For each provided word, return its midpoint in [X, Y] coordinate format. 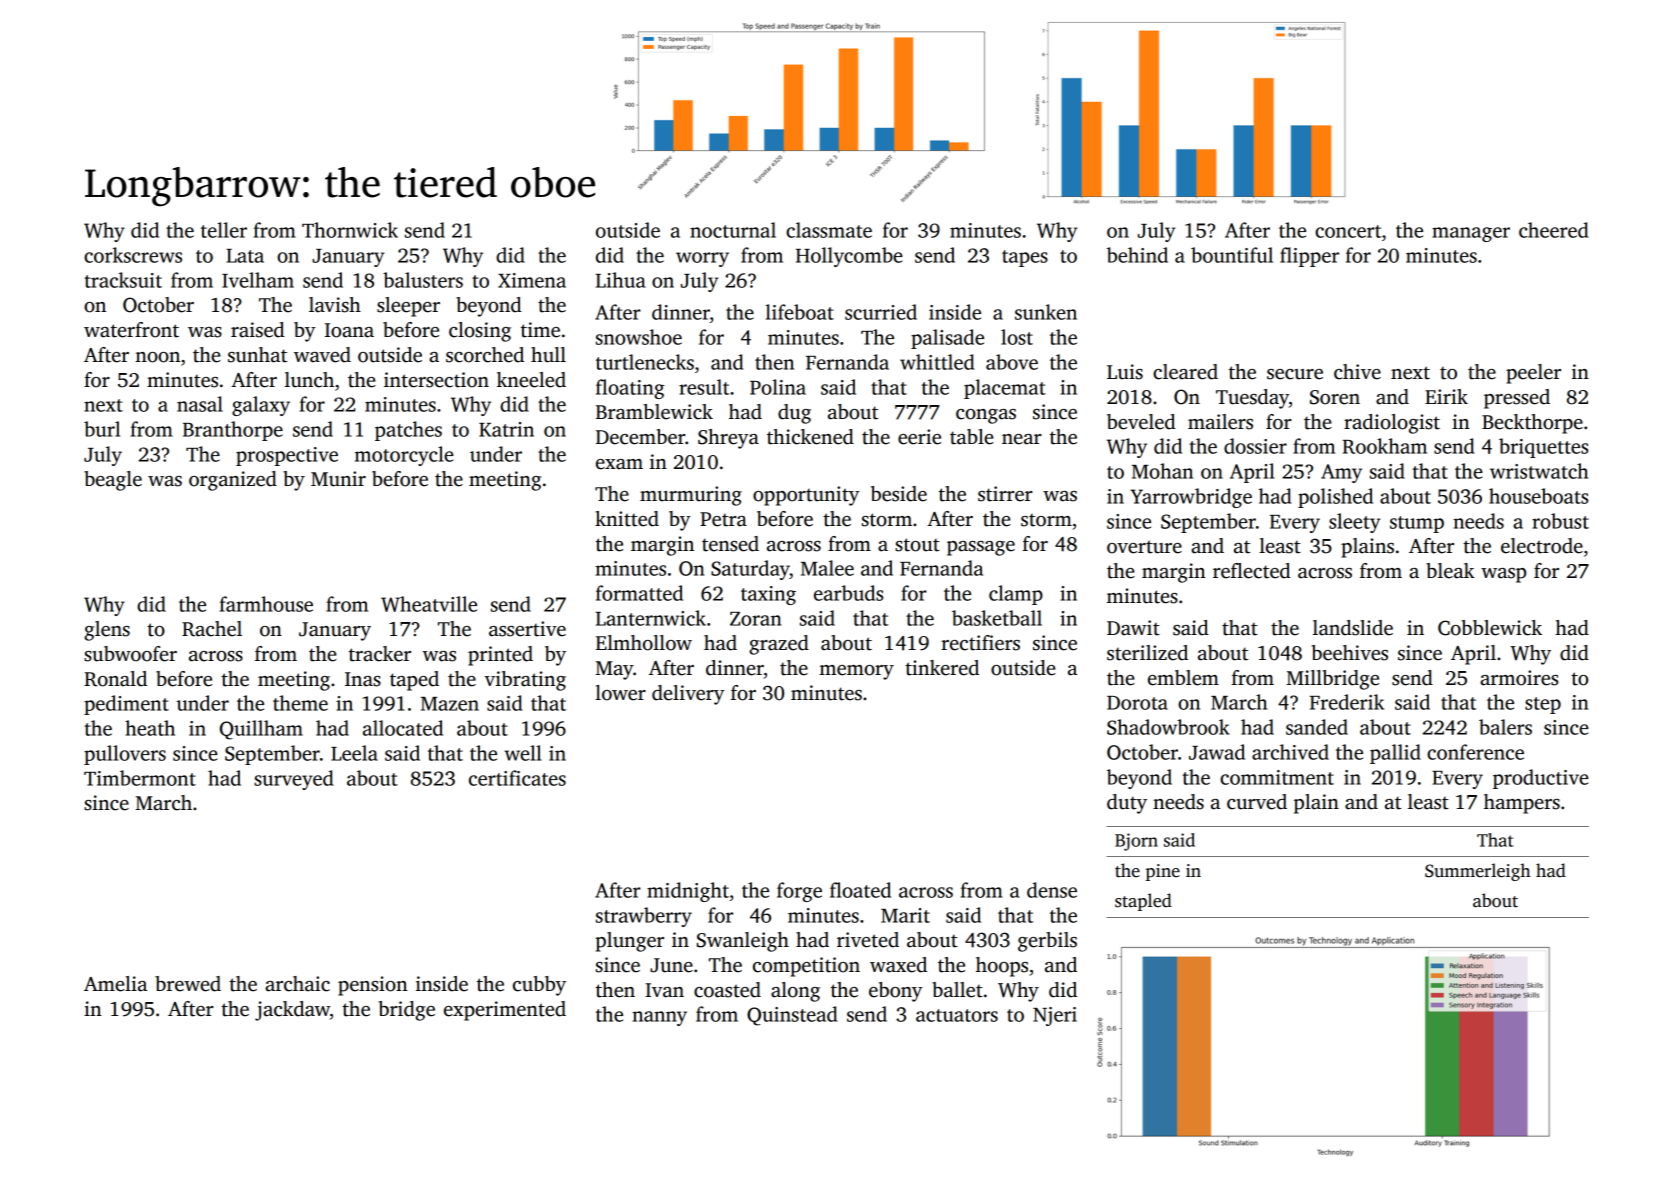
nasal [200, 404]
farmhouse [266, 604]
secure [1295, 374]
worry [702, 259]
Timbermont [140, 778]
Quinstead [792, 1016]
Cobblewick [1490, 628]
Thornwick [350, 230]
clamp [1016, 595]
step [1543, 705]
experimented [505, 1011]
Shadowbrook [1168, 727]
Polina [778, 387]
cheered [1553, 230]
